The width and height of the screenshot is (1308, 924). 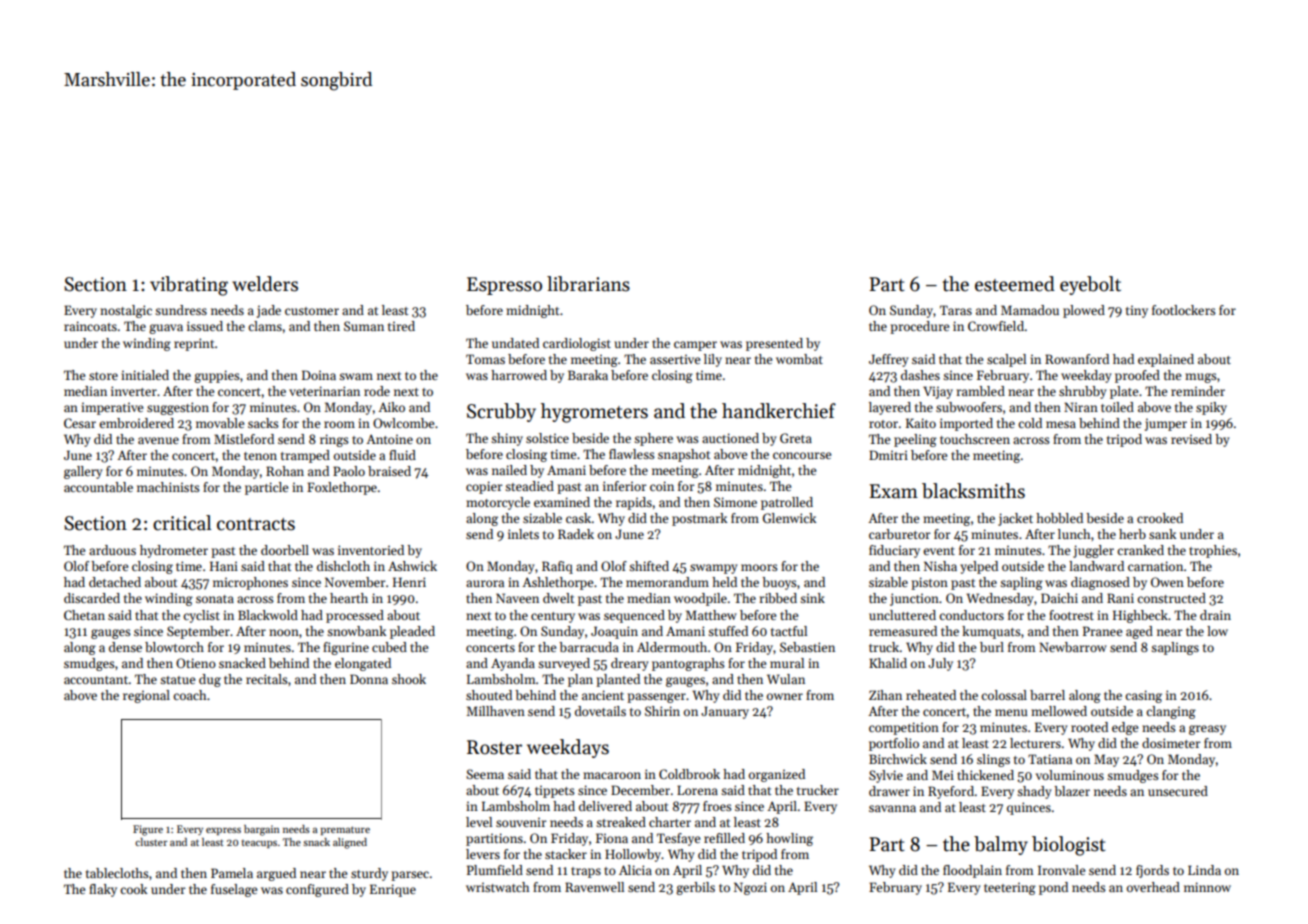 What do you see at coordinates (205, 326) in the screenshot?
I see `issued` at bounding box center [205, 326].
